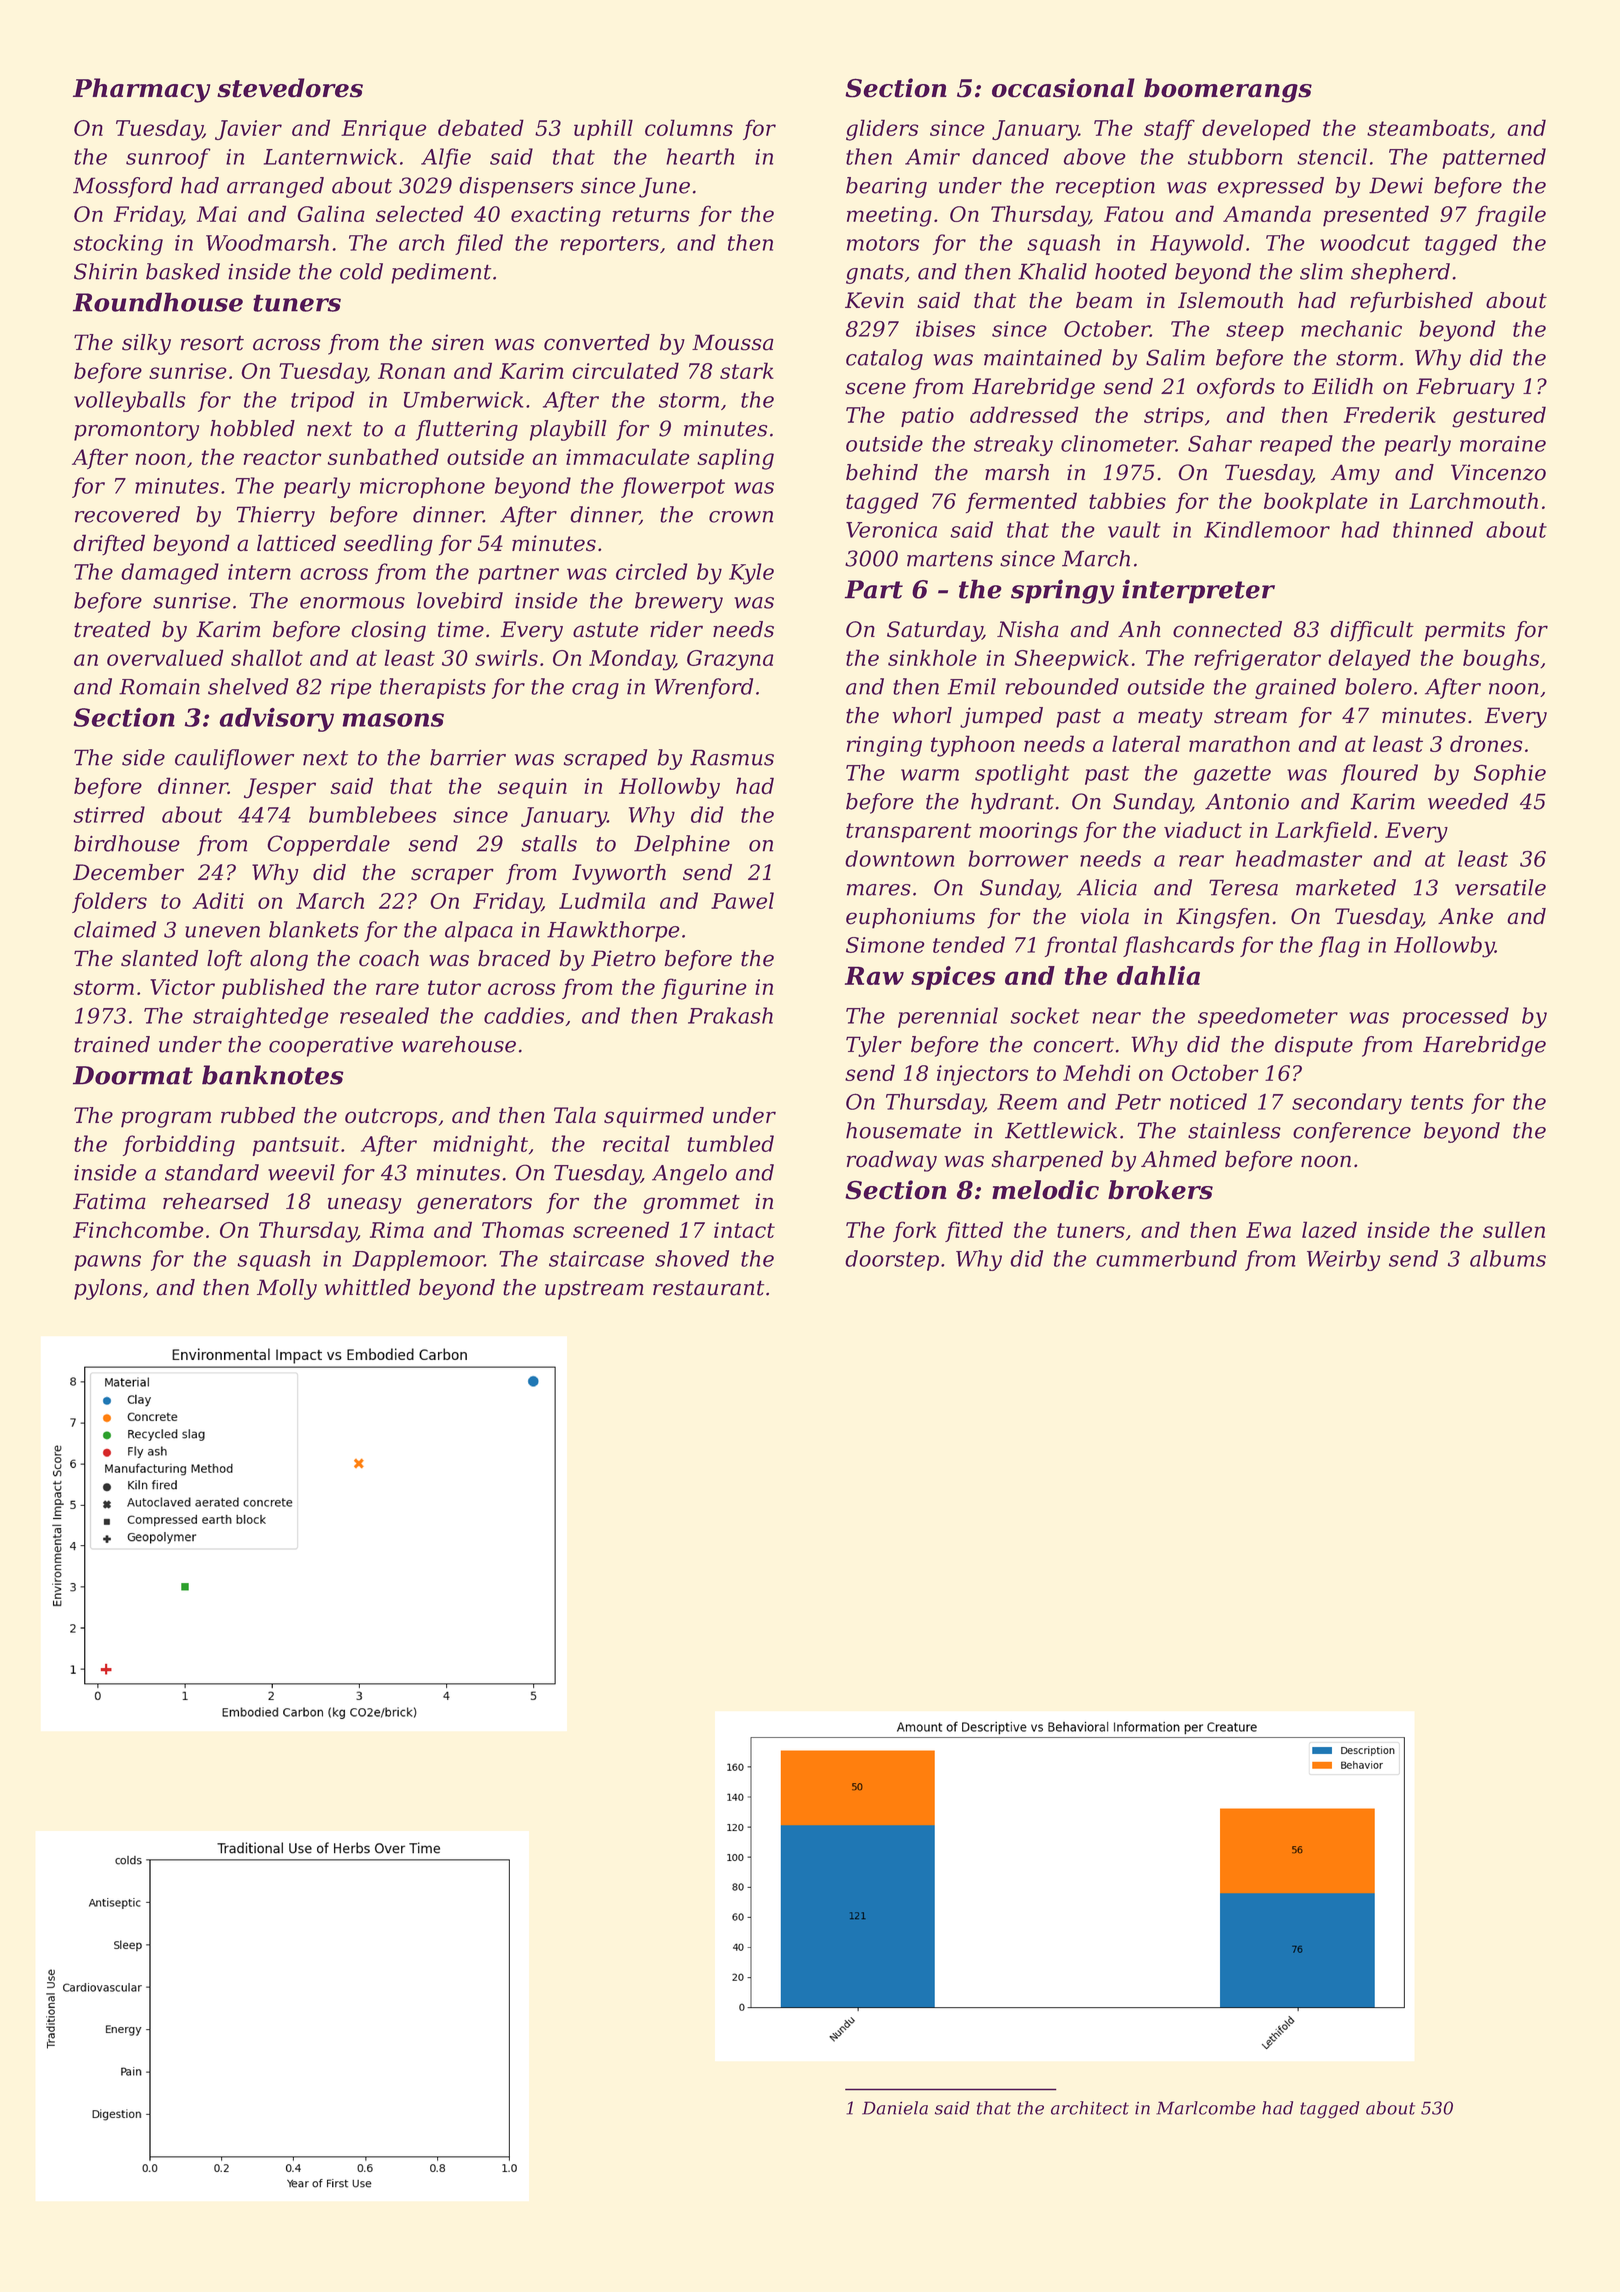  What do you see at coordinates (352, 603) in the screenshot?
I see `enormous` at bounding box center [352, 603].
